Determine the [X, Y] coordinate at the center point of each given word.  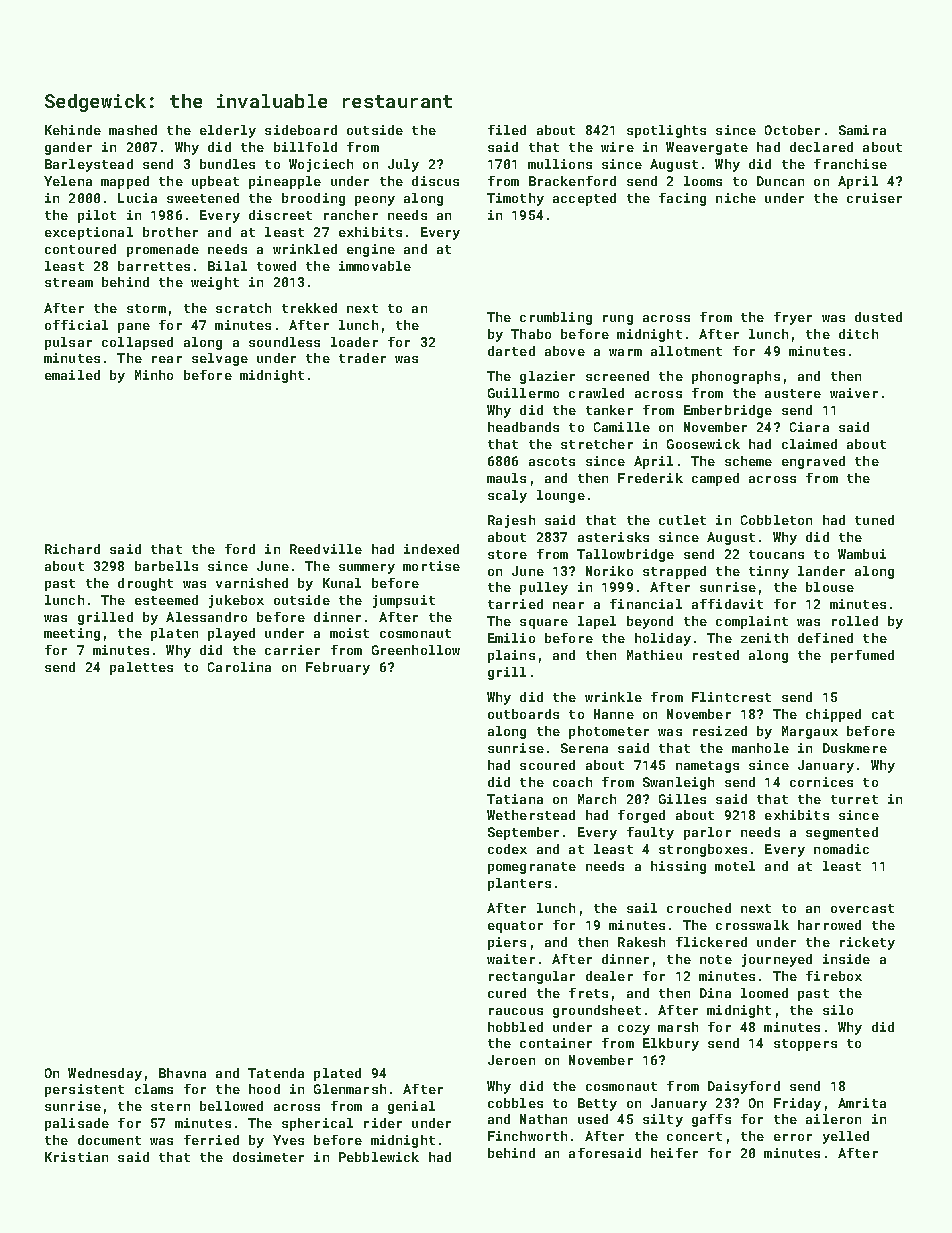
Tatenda [276, 1073]
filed [507, 130]
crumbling [556, 318]
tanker [609, 410]
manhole [760, 748]
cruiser [874, 198]
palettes [141, 668]
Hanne [614, 714]
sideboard [301, 130]
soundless [284, 342]
